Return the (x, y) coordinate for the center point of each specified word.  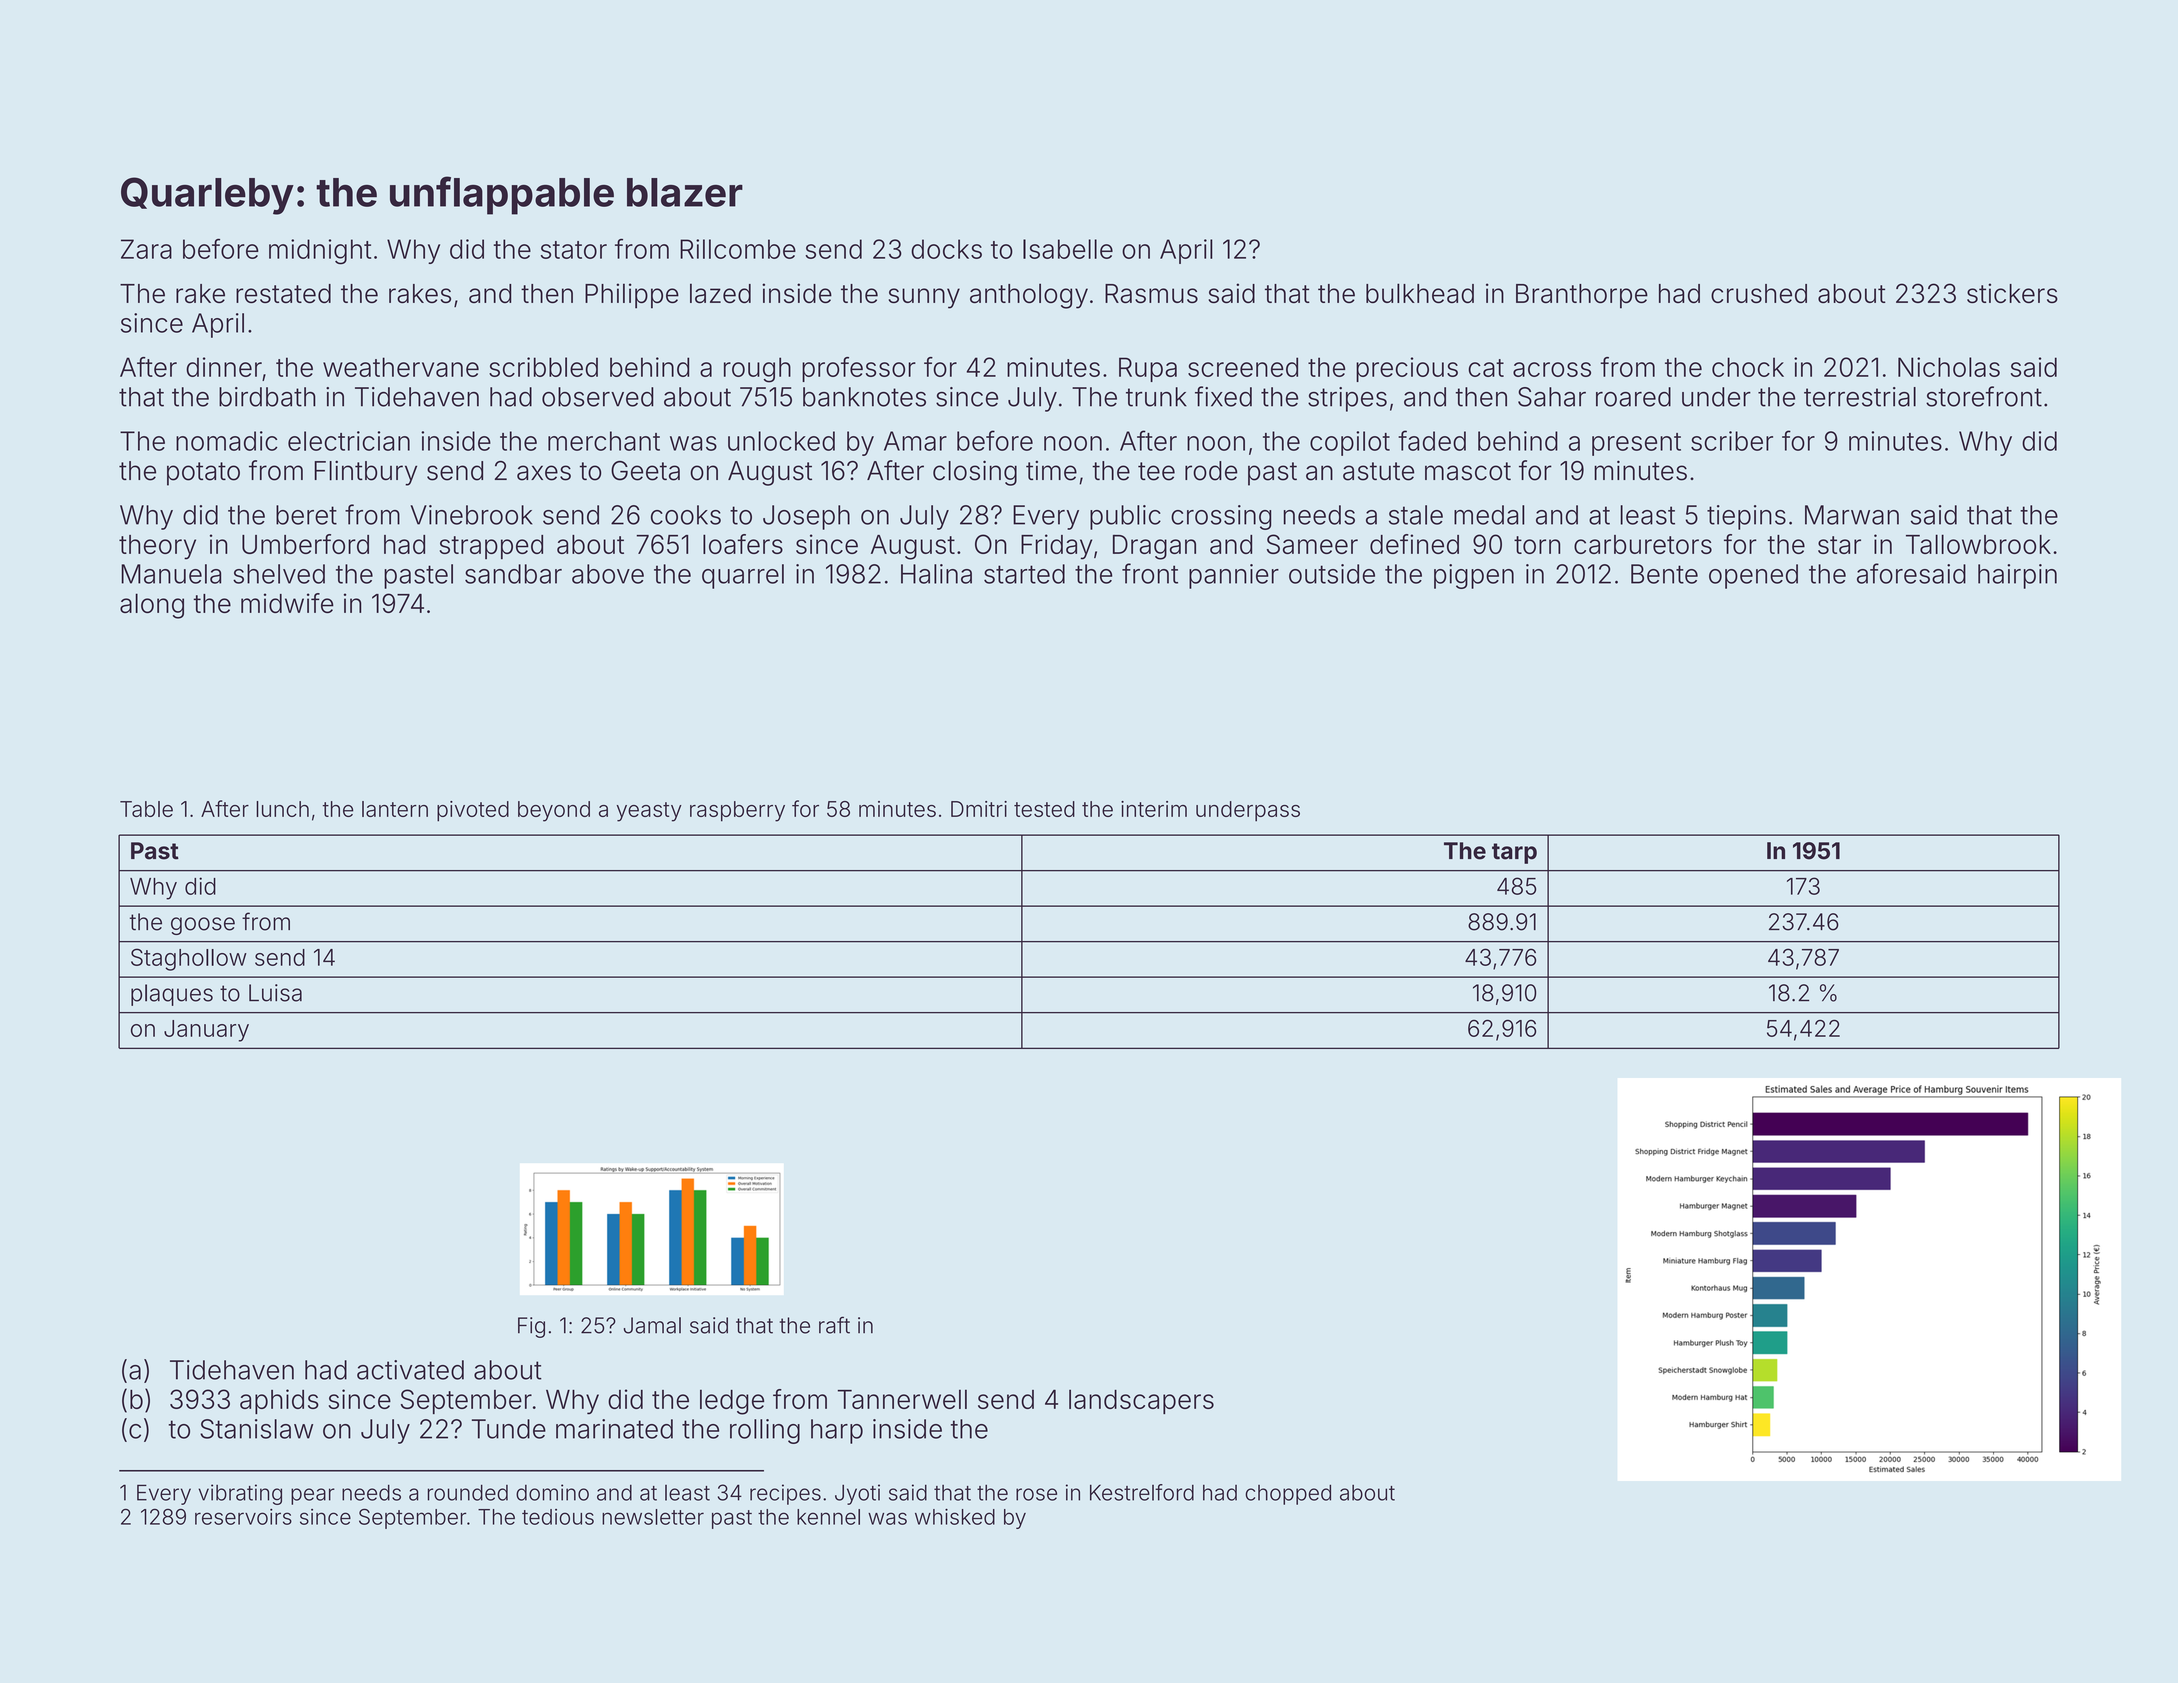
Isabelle (1068, 249)
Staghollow (189, 959)
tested (1044, 809)
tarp (1514, 853)
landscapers (1141, 1401)
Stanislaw (256, 1429)
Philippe (632, 296)
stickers (2012, 293)
